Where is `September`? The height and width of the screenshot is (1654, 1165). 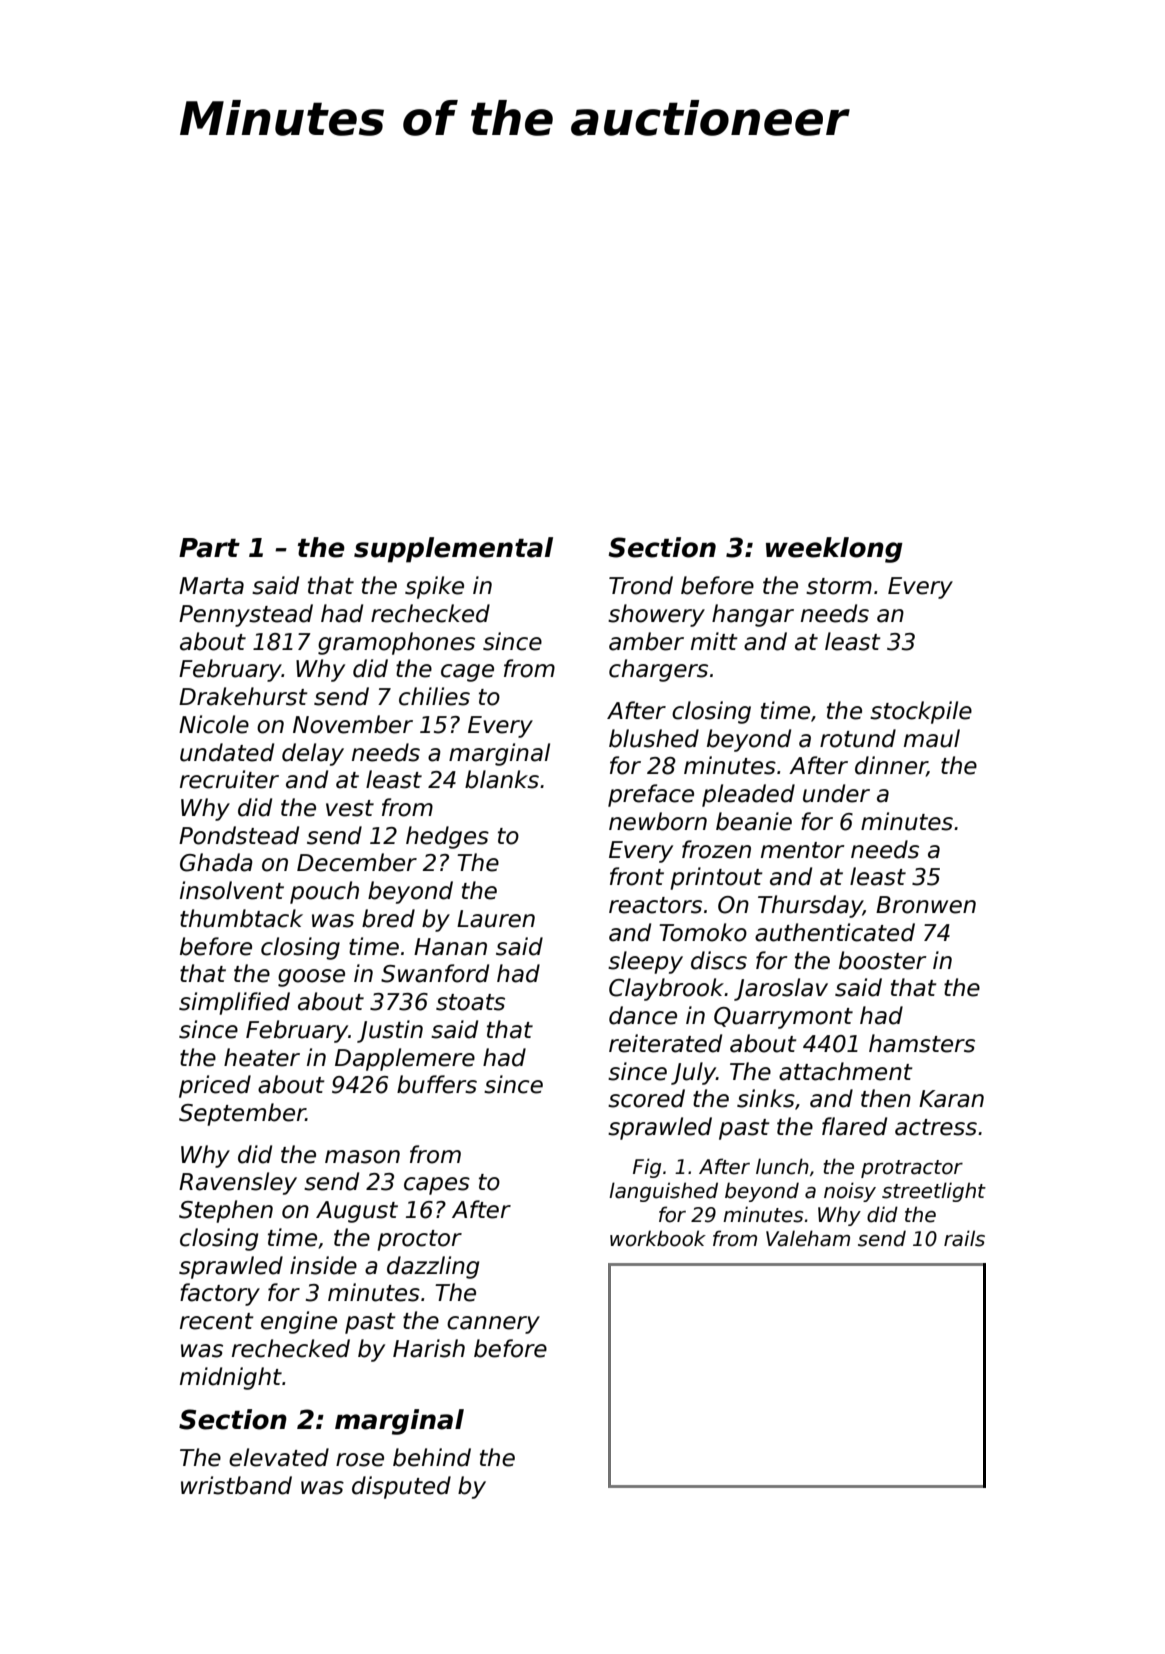
September is located at coordinates (242, 1114).
